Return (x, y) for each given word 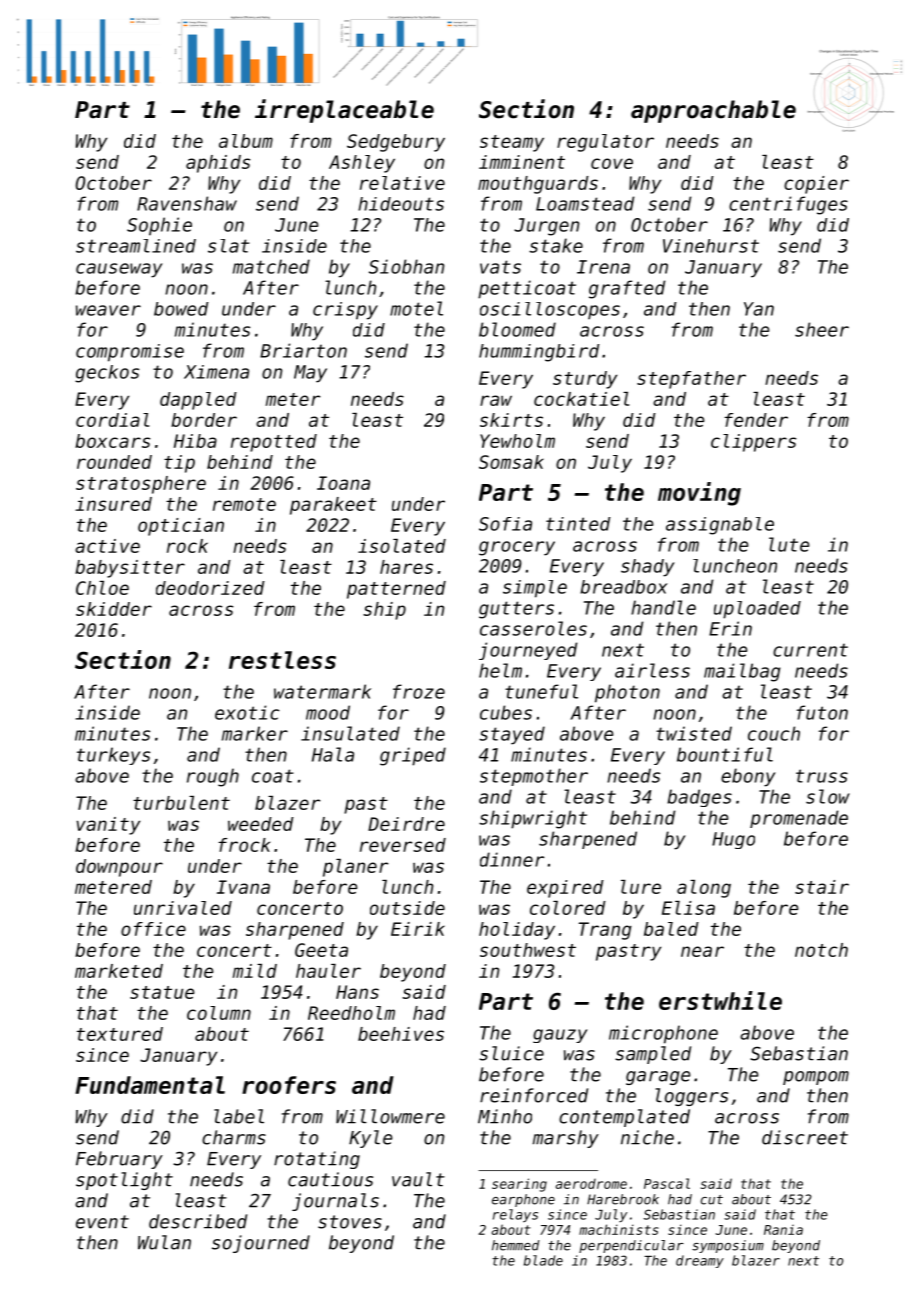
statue (162, 992)
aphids (218, 164)
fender (756, 420)
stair (822, 887)
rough (213, 777)
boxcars (112, 441)
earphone (523, 1200)
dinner (512, 859)
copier (816, 185)
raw (496, 400)
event (102, 1222)
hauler (328, 971)
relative (402, 183)
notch (821, 950)
